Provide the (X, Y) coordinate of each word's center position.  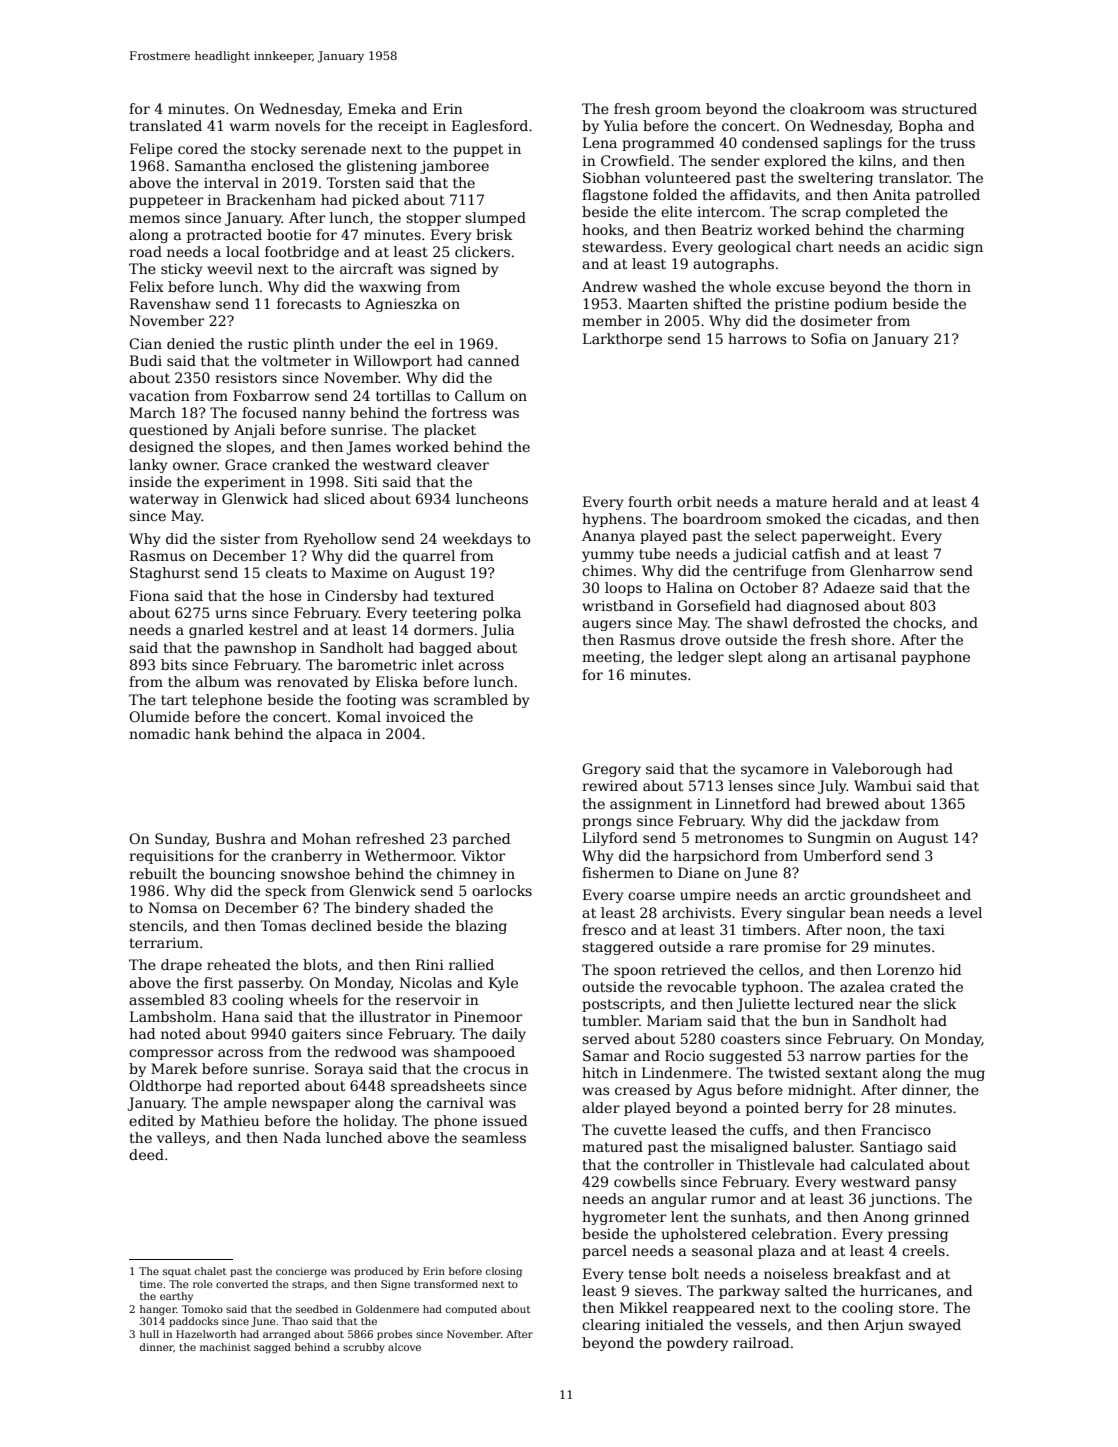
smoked (793, 518)
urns (231, 614)
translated (166, 125)
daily (509, 1035)
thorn (933, 286)
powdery (697, 1344)
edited (151, 1120)
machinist (225, 1347)
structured (939, 108)
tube (654, 553)
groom (678, 111)
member (612, 320)
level (965, 912)
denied (191, 343)
